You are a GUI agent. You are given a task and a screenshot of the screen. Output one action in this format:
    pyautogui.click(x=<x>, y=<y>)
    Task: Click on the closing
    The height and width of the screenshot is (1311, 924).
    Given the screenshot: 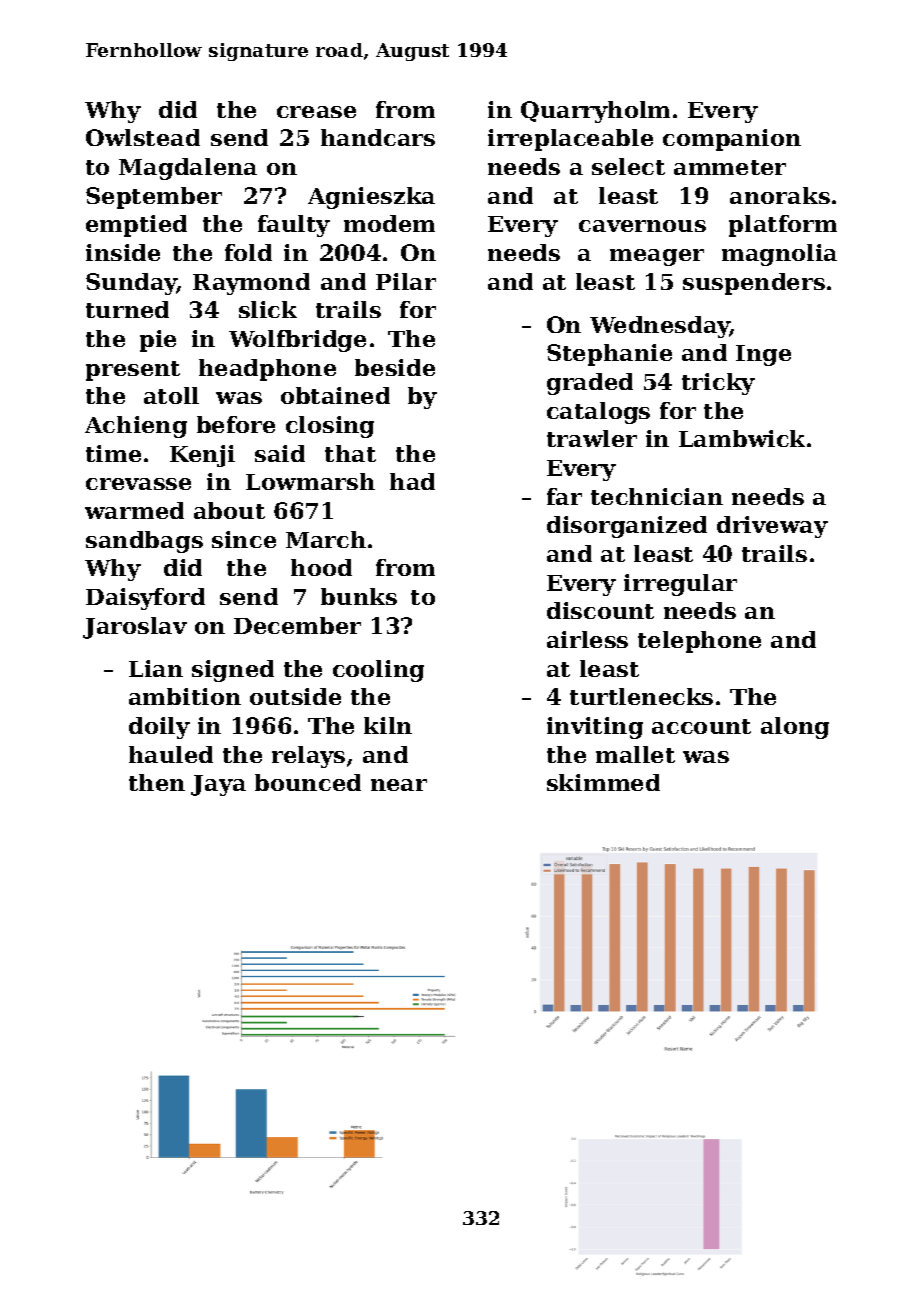 What is the action you would take?
    pyautogui.click(x=330, y=427)
